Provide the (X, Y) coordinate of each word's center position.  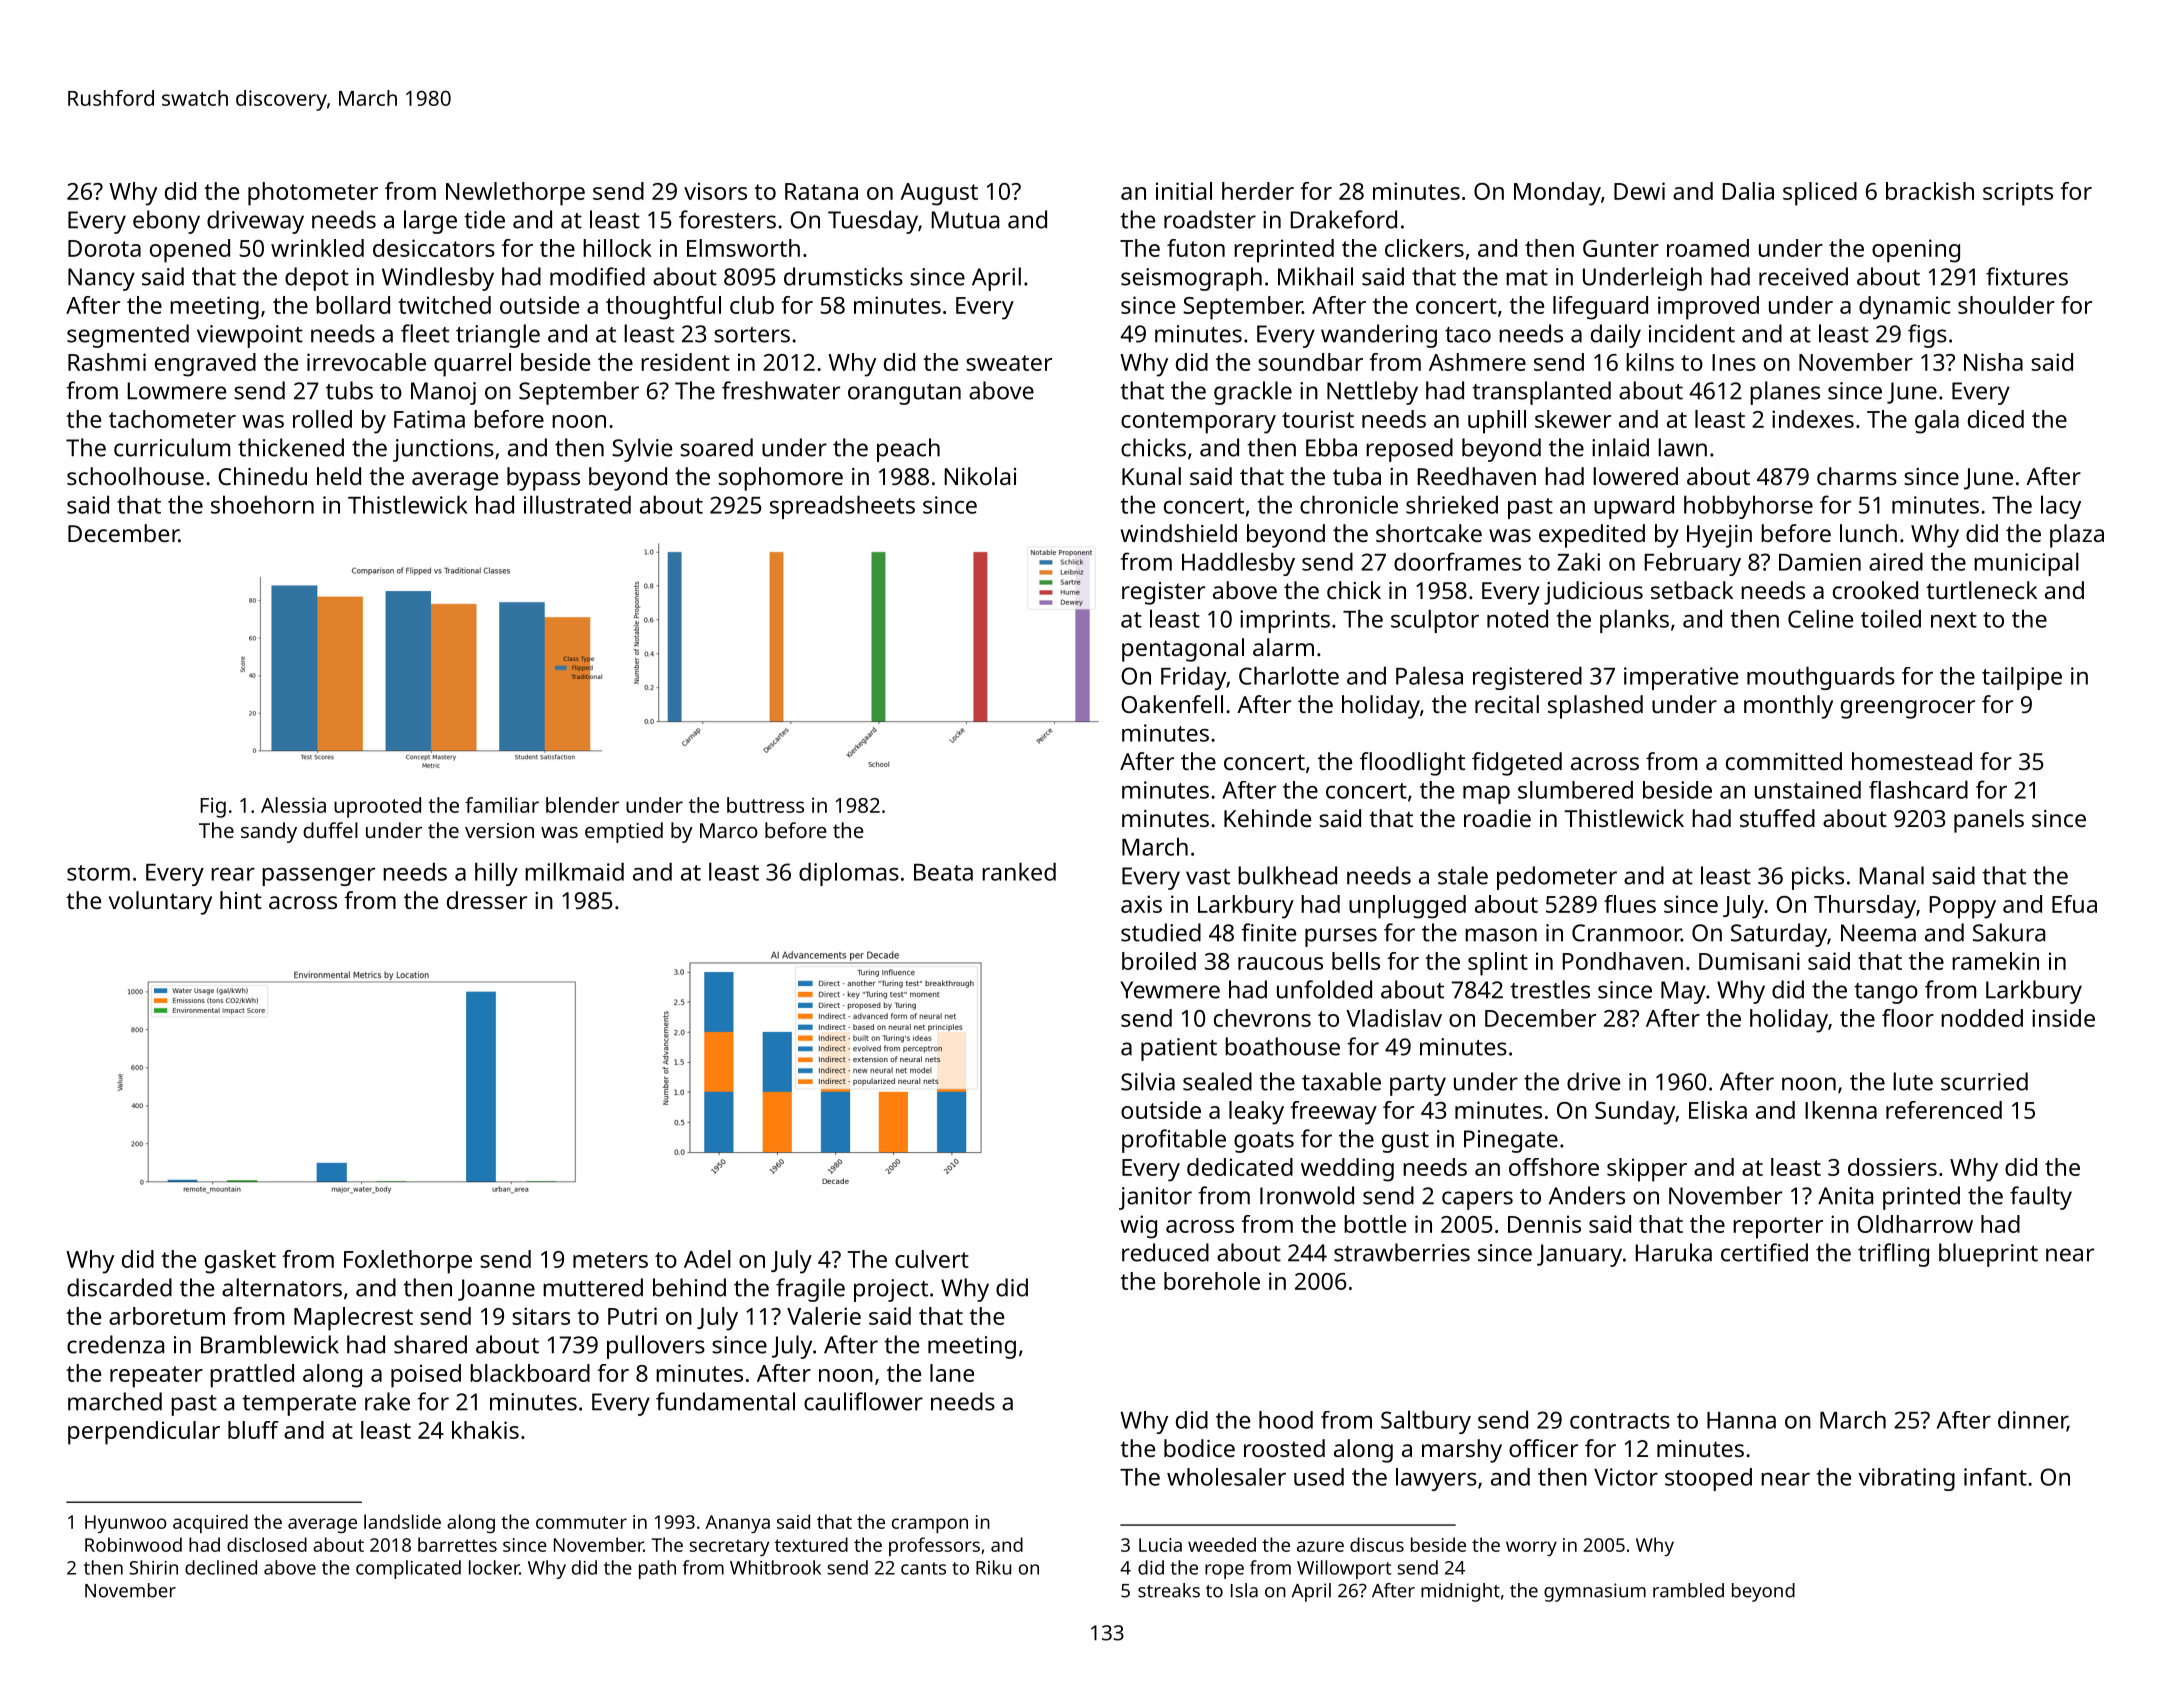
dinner (2032, 1421)
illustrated (577, 504)
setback (1692, 590)
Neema (1878, 933)
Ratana (821, 191)
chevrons (1262, 1018)
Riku (993, 1567)
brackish (1930, 191)
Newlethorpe (515, 194)
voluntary (160, 903)
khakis (485, 1430)
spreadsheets (842, 507)
